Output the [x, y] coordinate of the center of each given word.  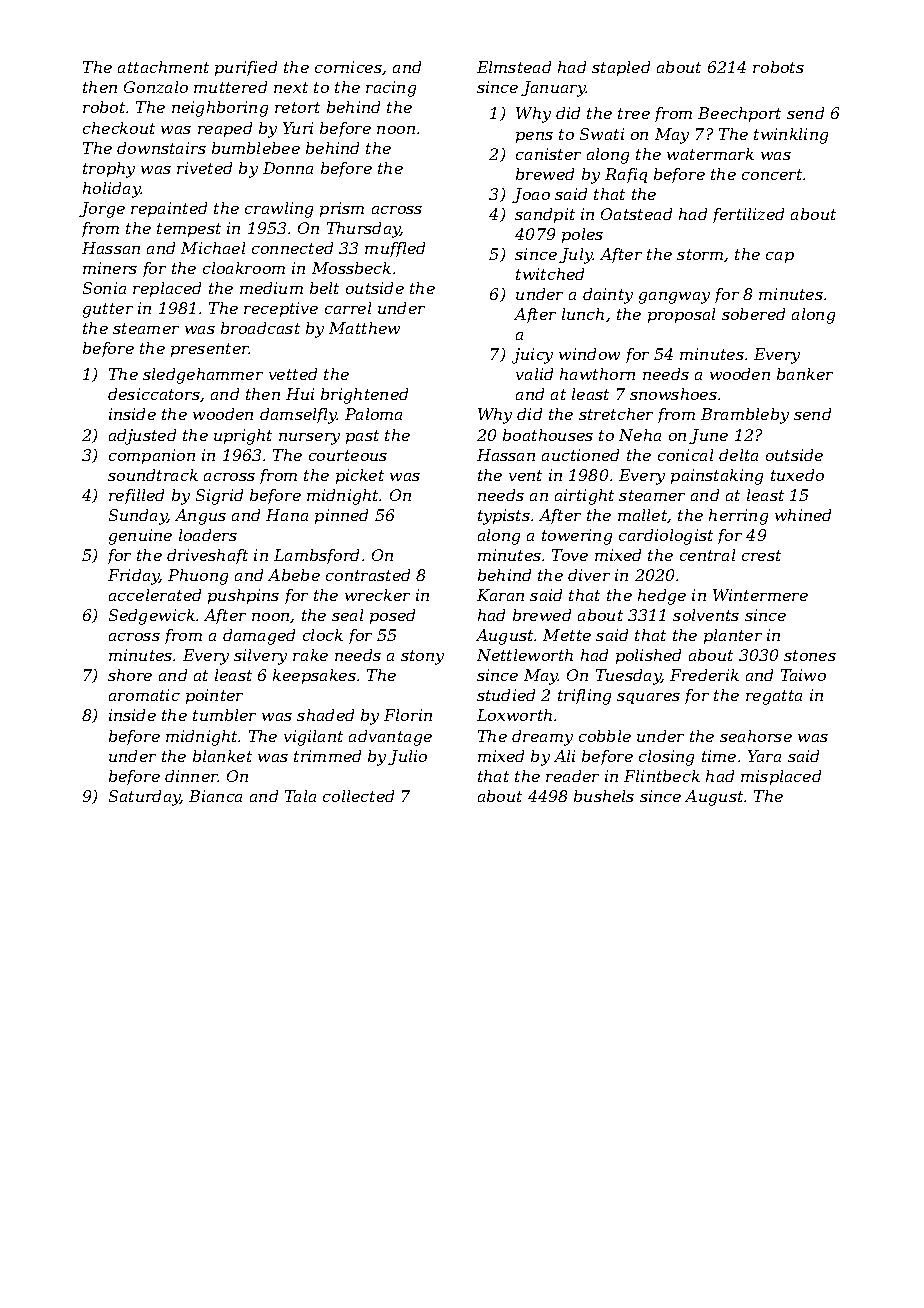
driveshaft [207, 556]
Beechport [739, 114]
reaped [225, 129]
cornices [348, 67]
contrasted [368, 575]
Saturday [145, 798]
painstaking [717, 477]
